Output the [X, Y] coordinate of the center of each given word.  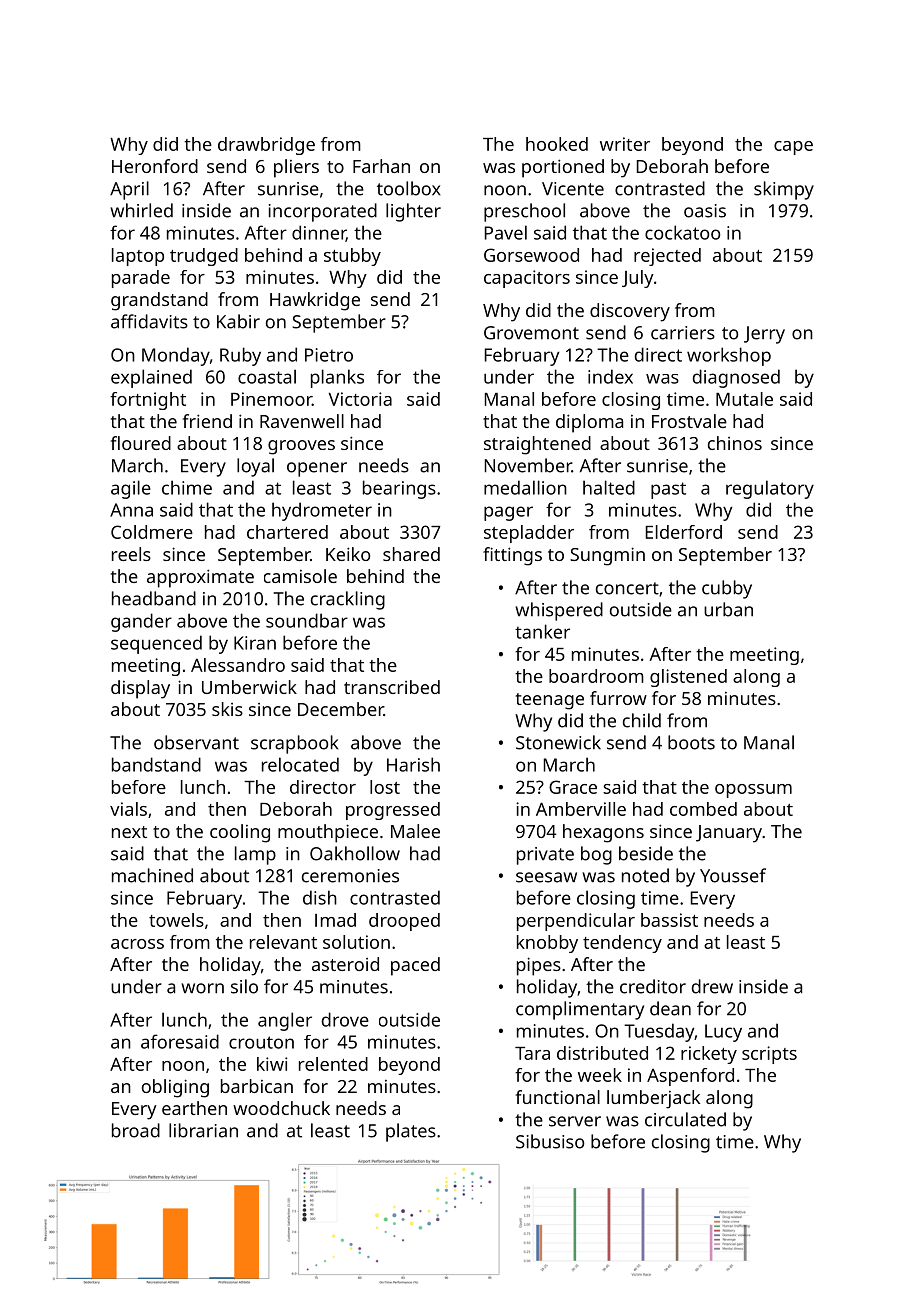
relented [333, 1064]
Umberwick [249, 687]
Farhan [381, 166]
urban [728, 609]
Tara [532, 1053]
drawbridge [266, 146]
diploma [589, 423]
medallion [525, 487]
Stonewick [558, 742]
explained [151, 378]
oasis [705, 211]
